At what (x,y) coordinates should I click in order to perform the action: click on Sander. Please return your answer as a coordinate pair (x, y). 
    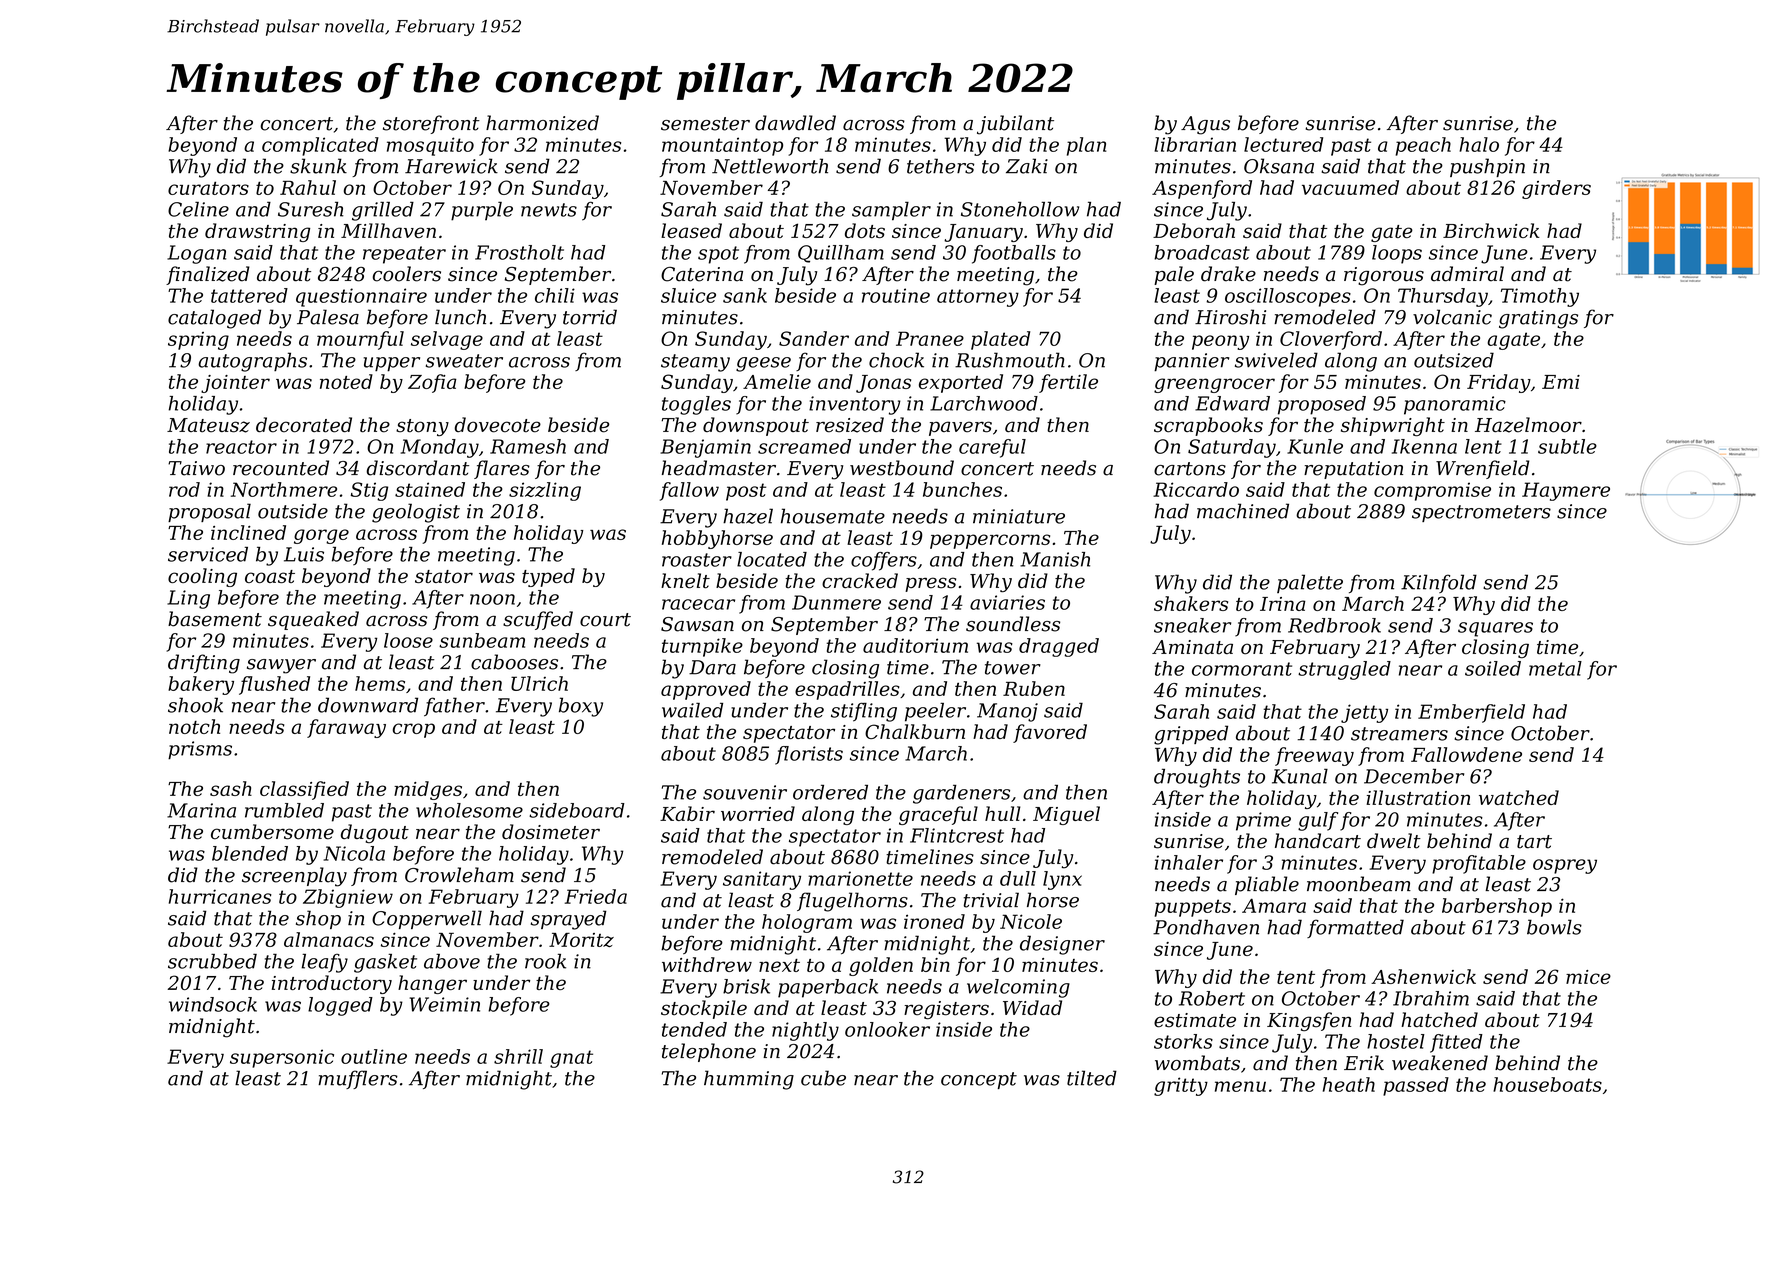
    Looking at the image, I should click on (814, 338).
